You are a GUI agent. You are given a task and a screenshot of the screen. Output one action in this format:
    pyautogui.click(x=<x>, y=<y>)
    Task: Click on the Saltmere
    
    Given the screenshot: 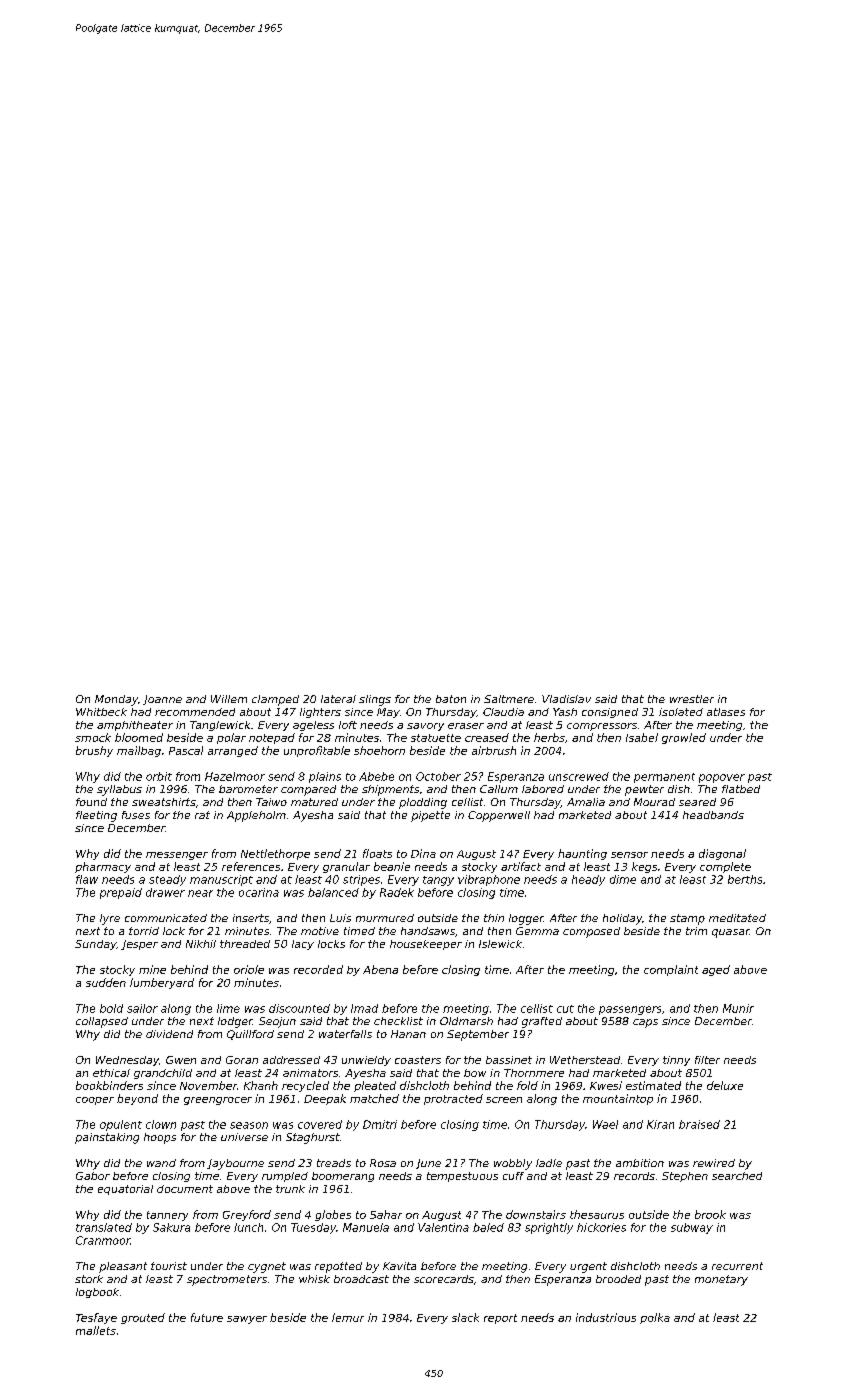 What is the action you would take?
    pyautogui.click(x=509, y=699)
